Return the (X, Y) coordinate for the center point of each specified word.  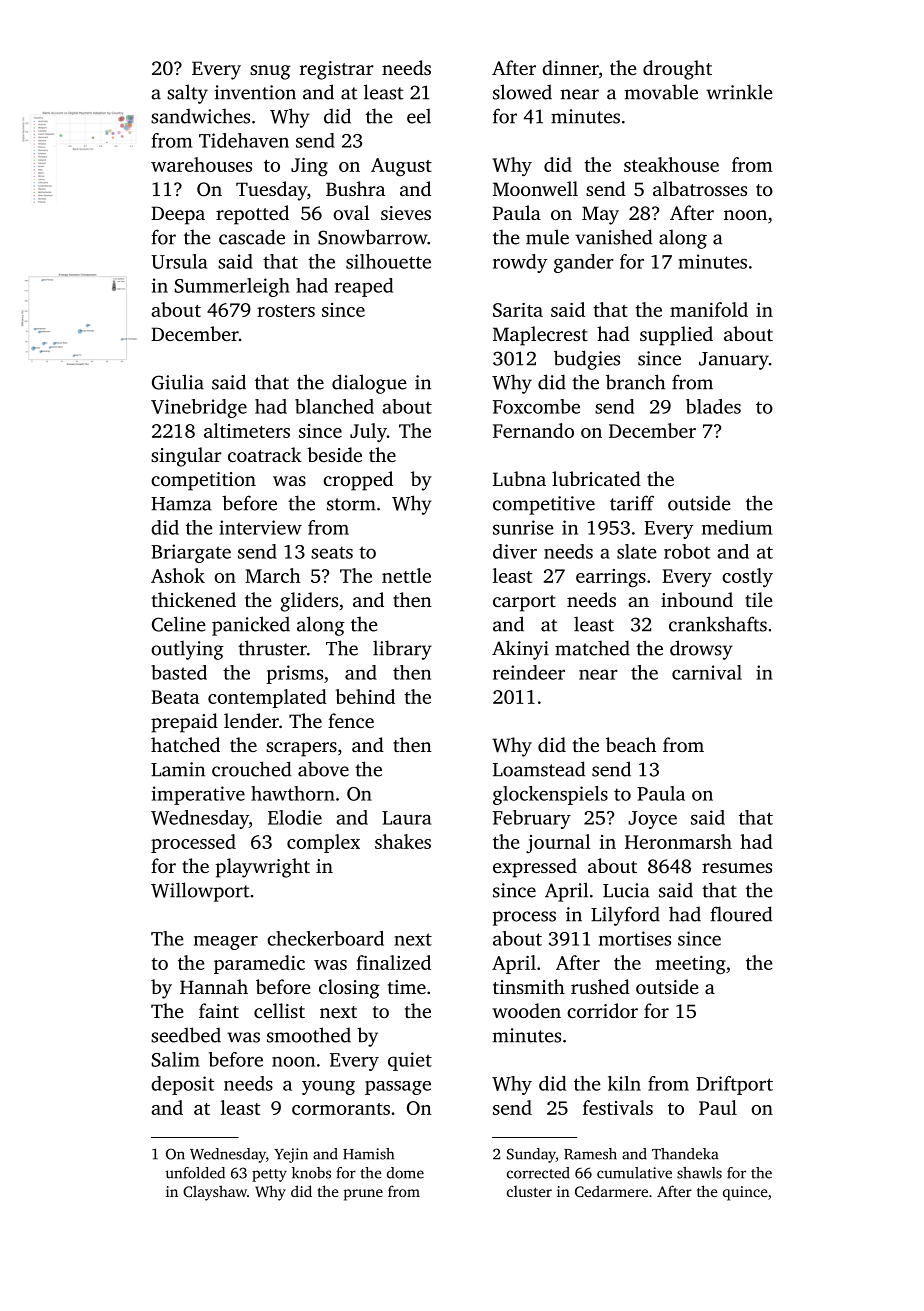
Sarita (518, 310)
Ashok (178, 575)
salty (187, 94)
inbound (697, 599)
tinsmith (529, 986)
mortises (635, 938)
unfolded (195, 1173)
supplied (676, 336)
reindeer (529, 672)
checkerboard (325, 938)
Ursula (179, 261)
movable (661, 92)
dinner (570, 67)
